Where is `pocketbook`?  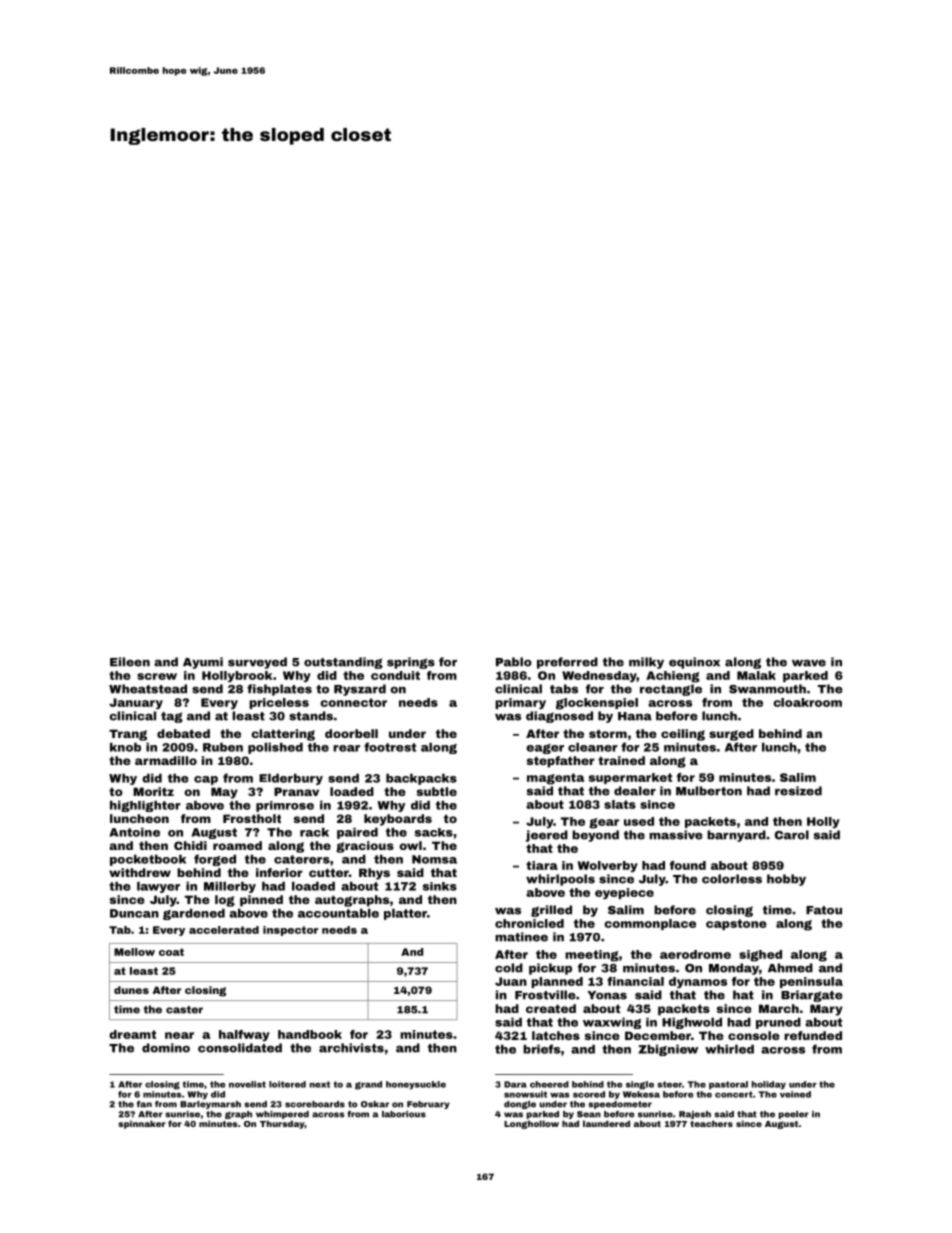 pocketbook is located at coordinates (148, 860).
